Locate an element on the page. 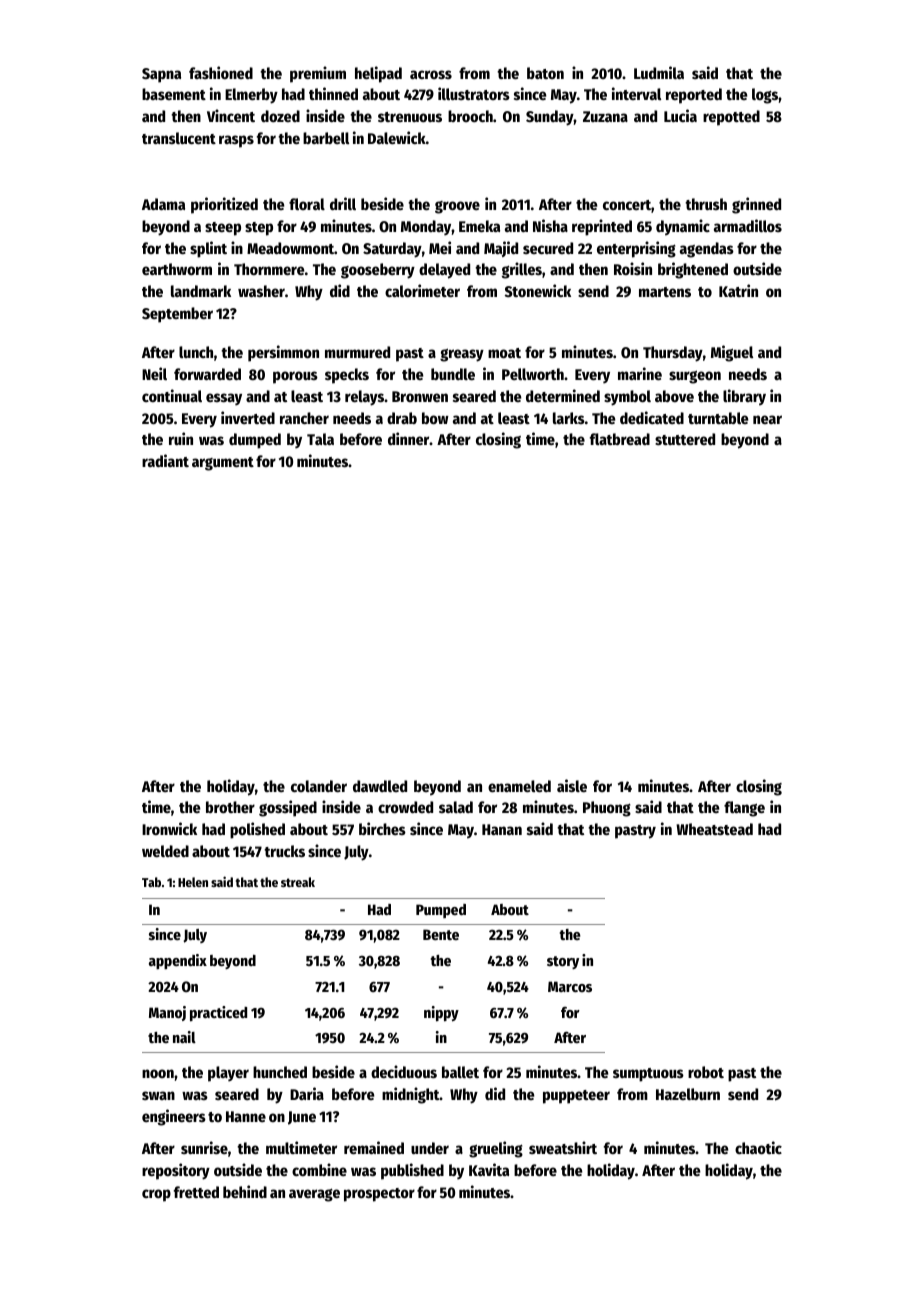 Image resolution: width=924 pixels, height=1314 pixels. Pumped is located at coordinates (441, 911).
